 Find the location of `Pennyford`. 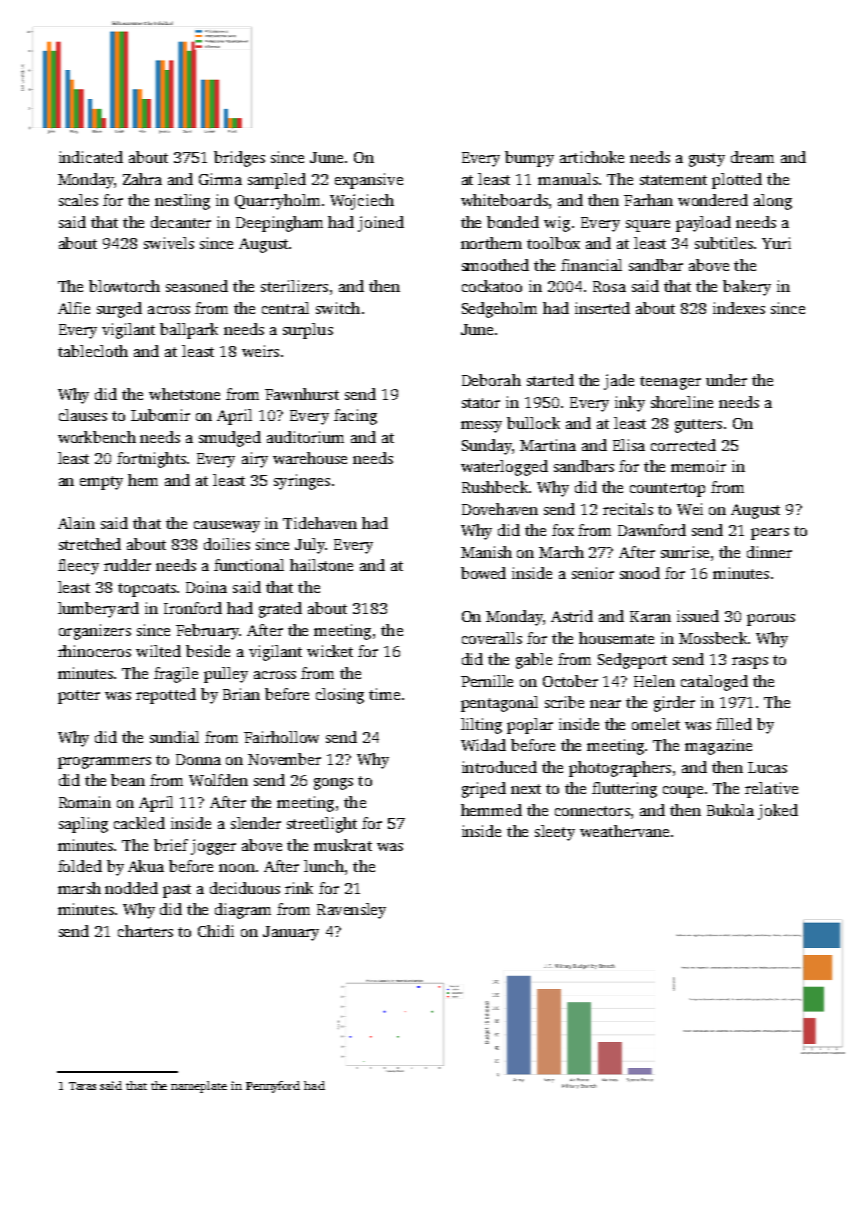

Pennyford is located at coordinates (273, 1087).
